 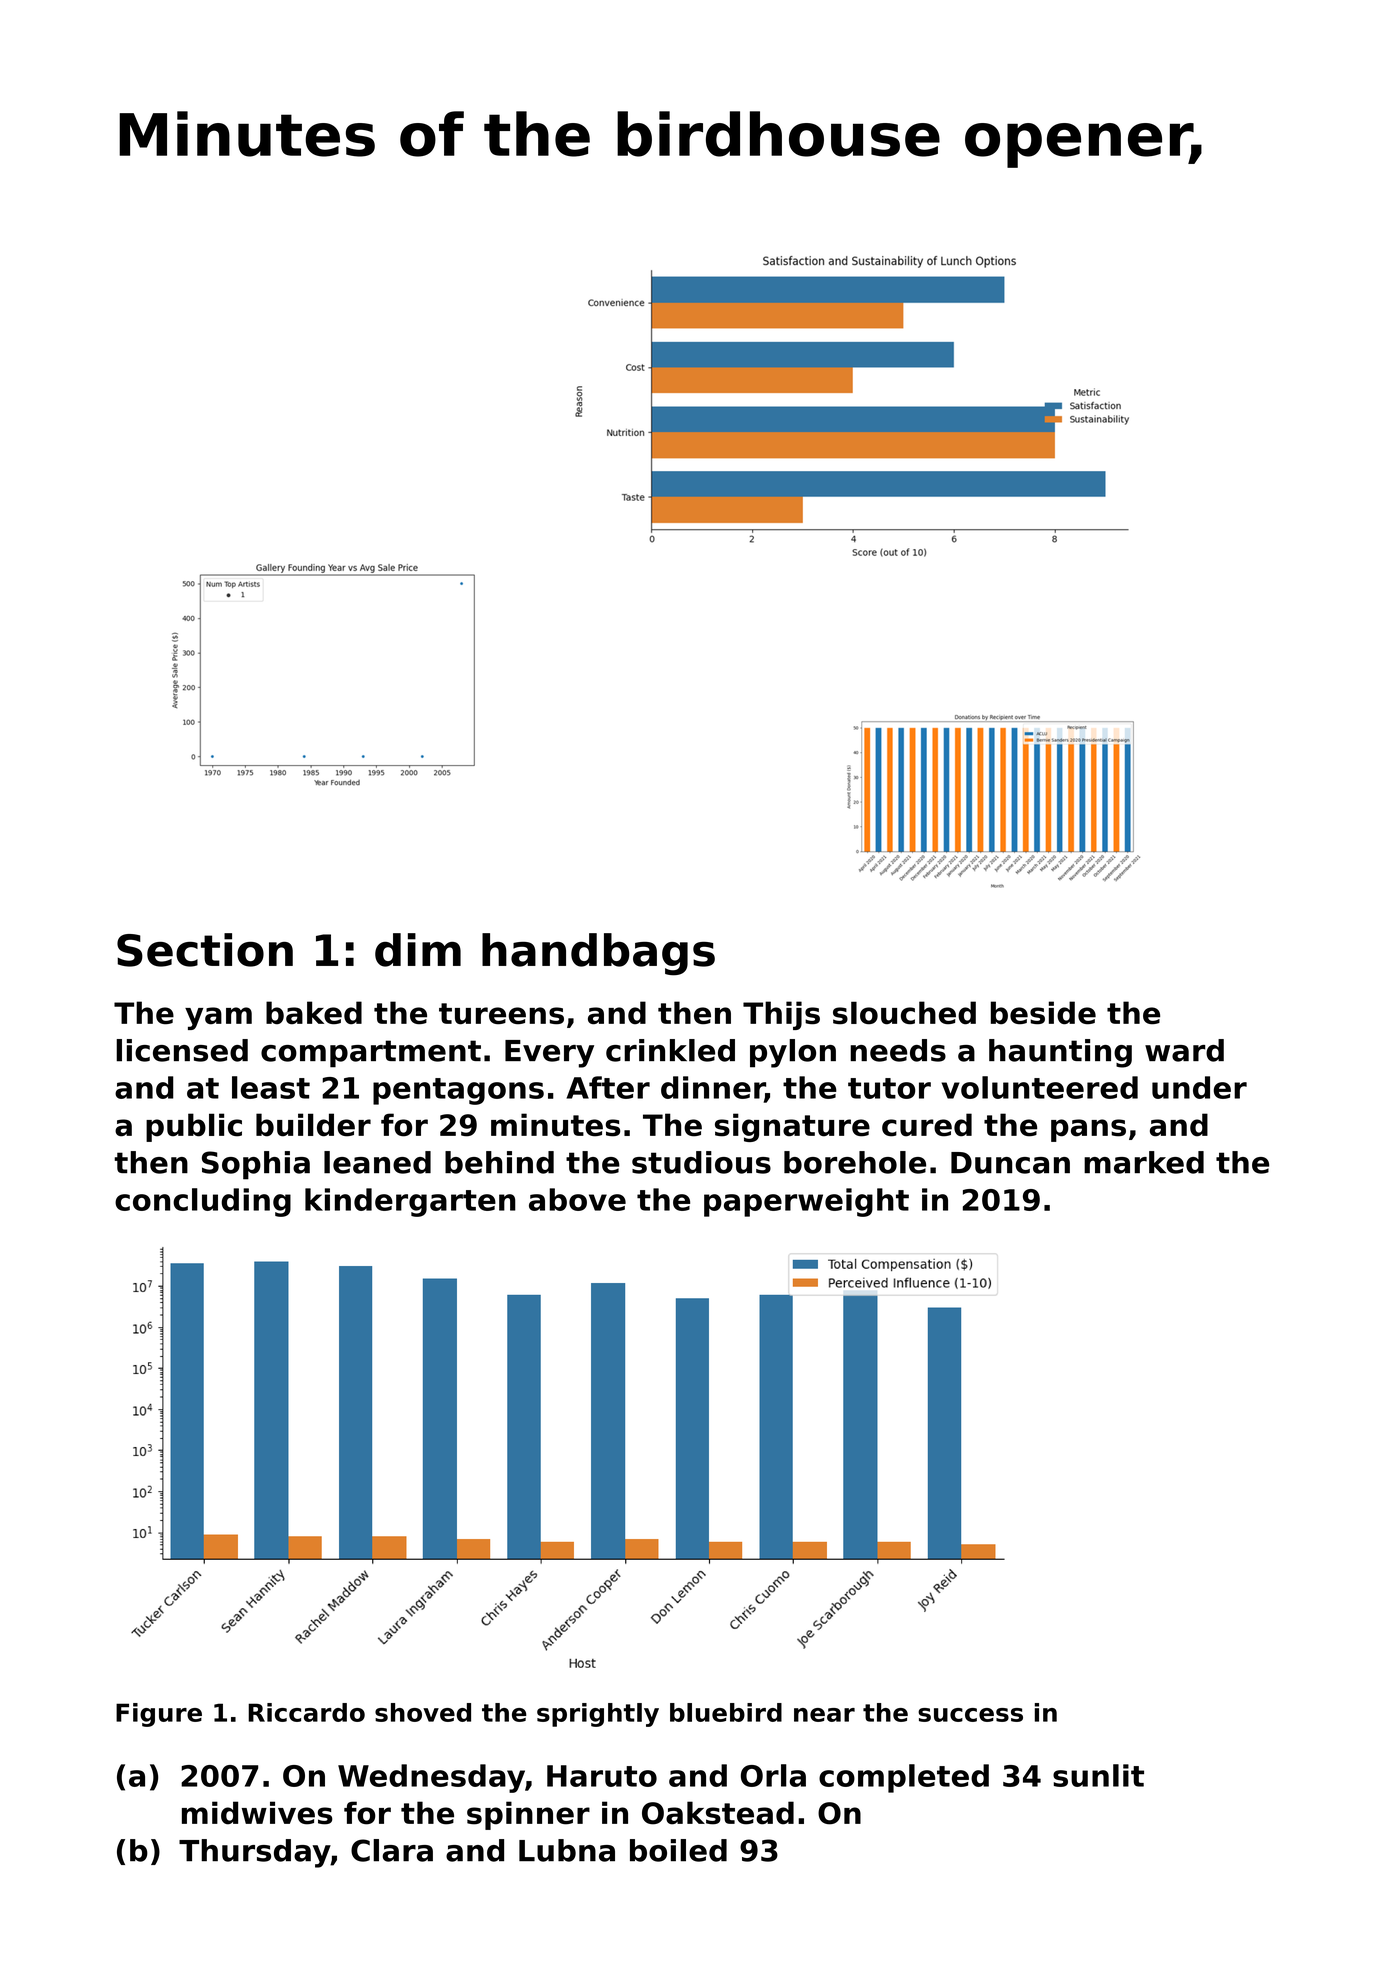 What do you see at coordinates (970, 1715) in the screenshot?
I see `success` at bounding box center [970, 1715].
